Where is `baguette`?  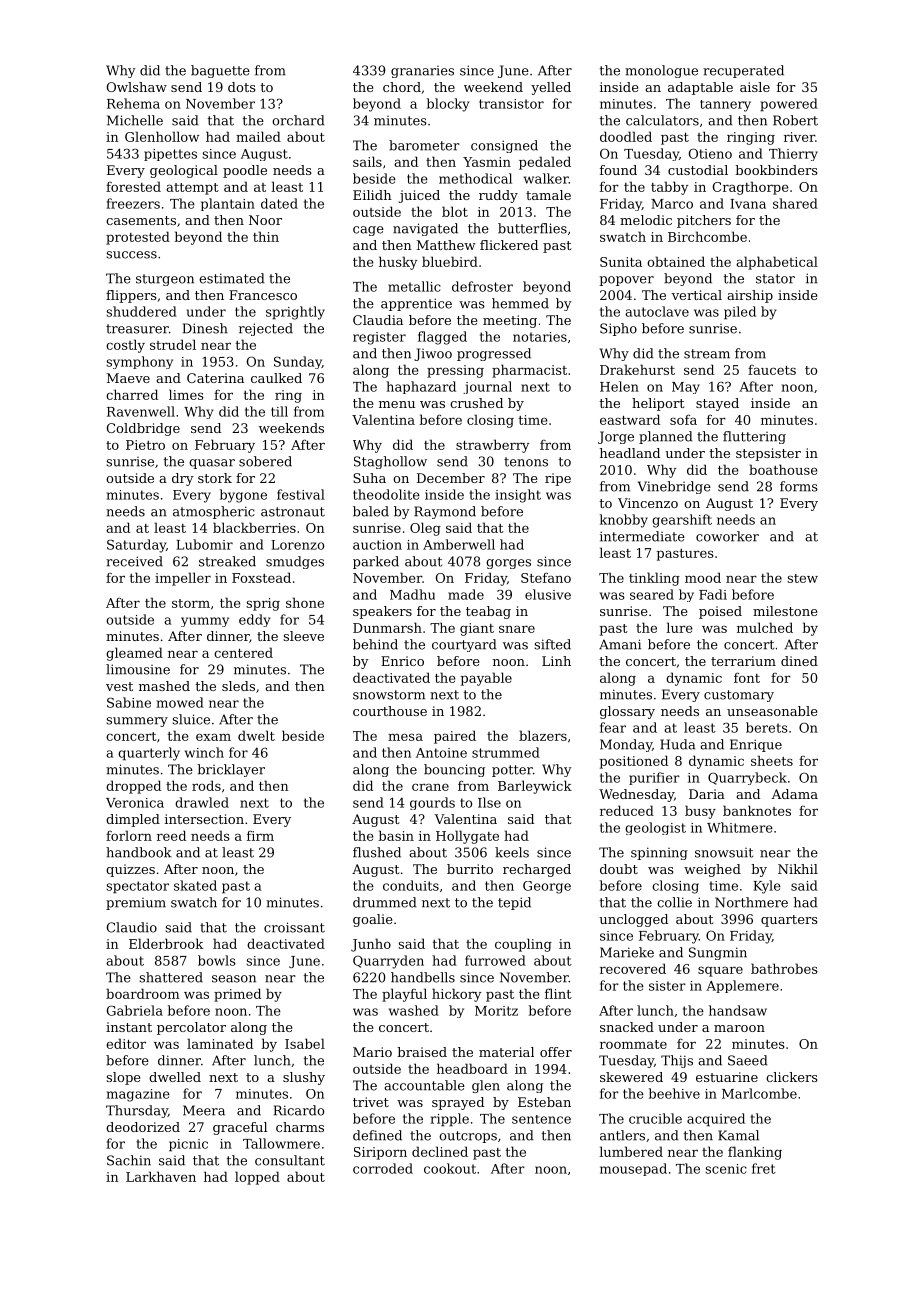
baguette is located at coordinates (220, 71).
